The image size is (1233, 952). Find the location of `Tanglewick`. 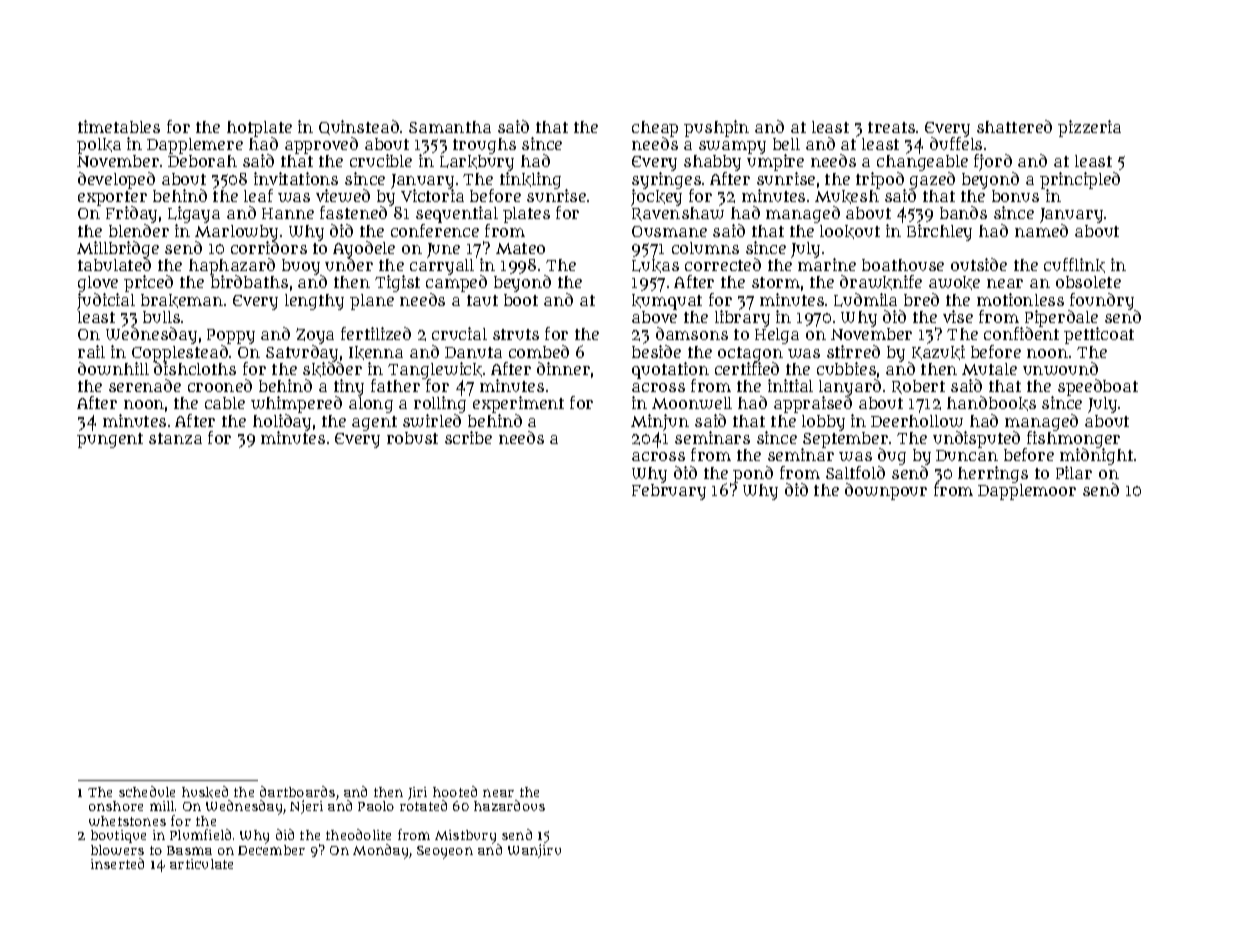

Tanglewick is located at coordinates (435, 371).
